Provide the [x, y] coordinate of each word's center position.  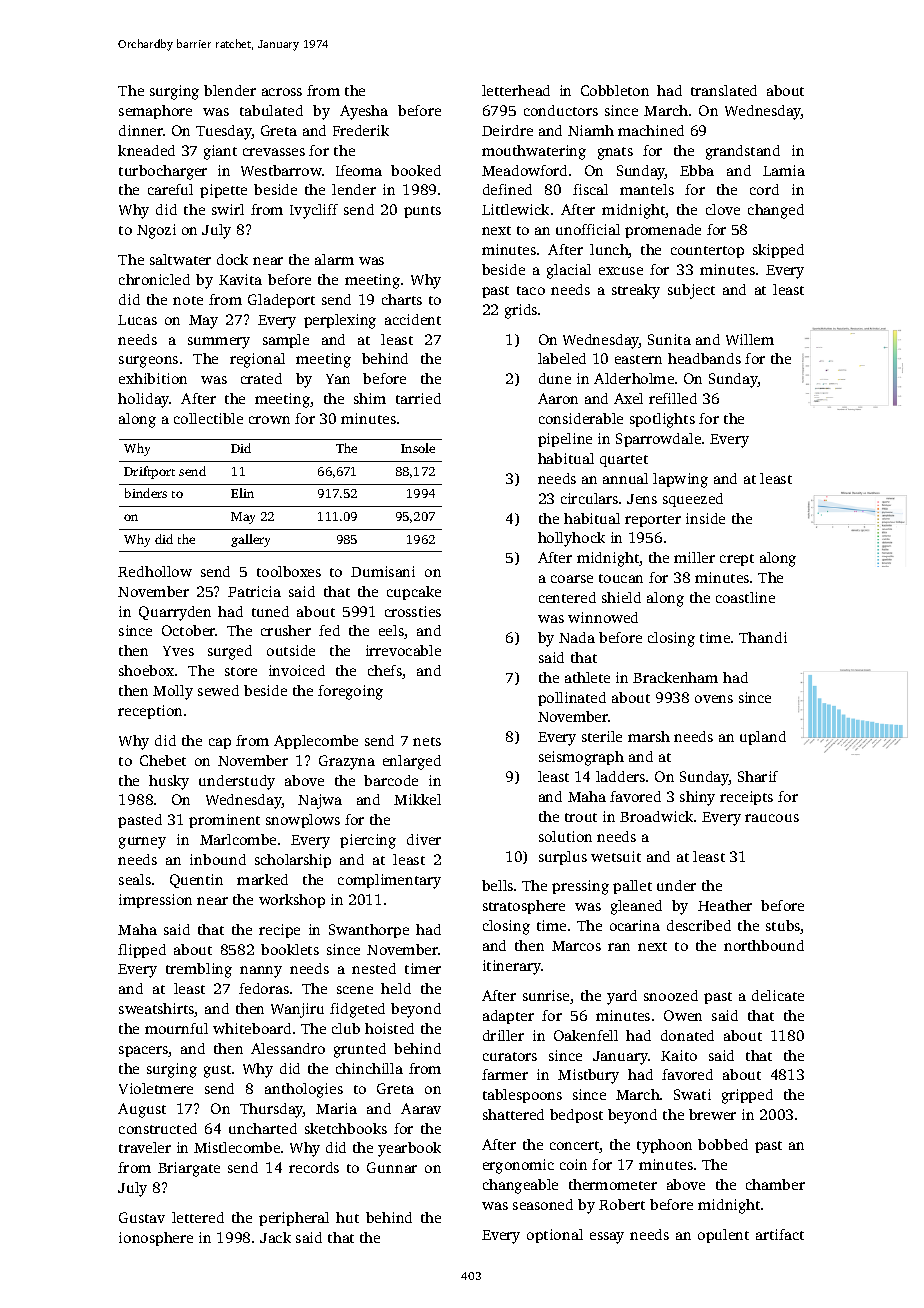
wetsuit [616, 856]
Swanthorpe [369, 931]
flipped [142, 951]
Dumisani [383, 571]
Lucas [137, 320]
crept [737, 560]
